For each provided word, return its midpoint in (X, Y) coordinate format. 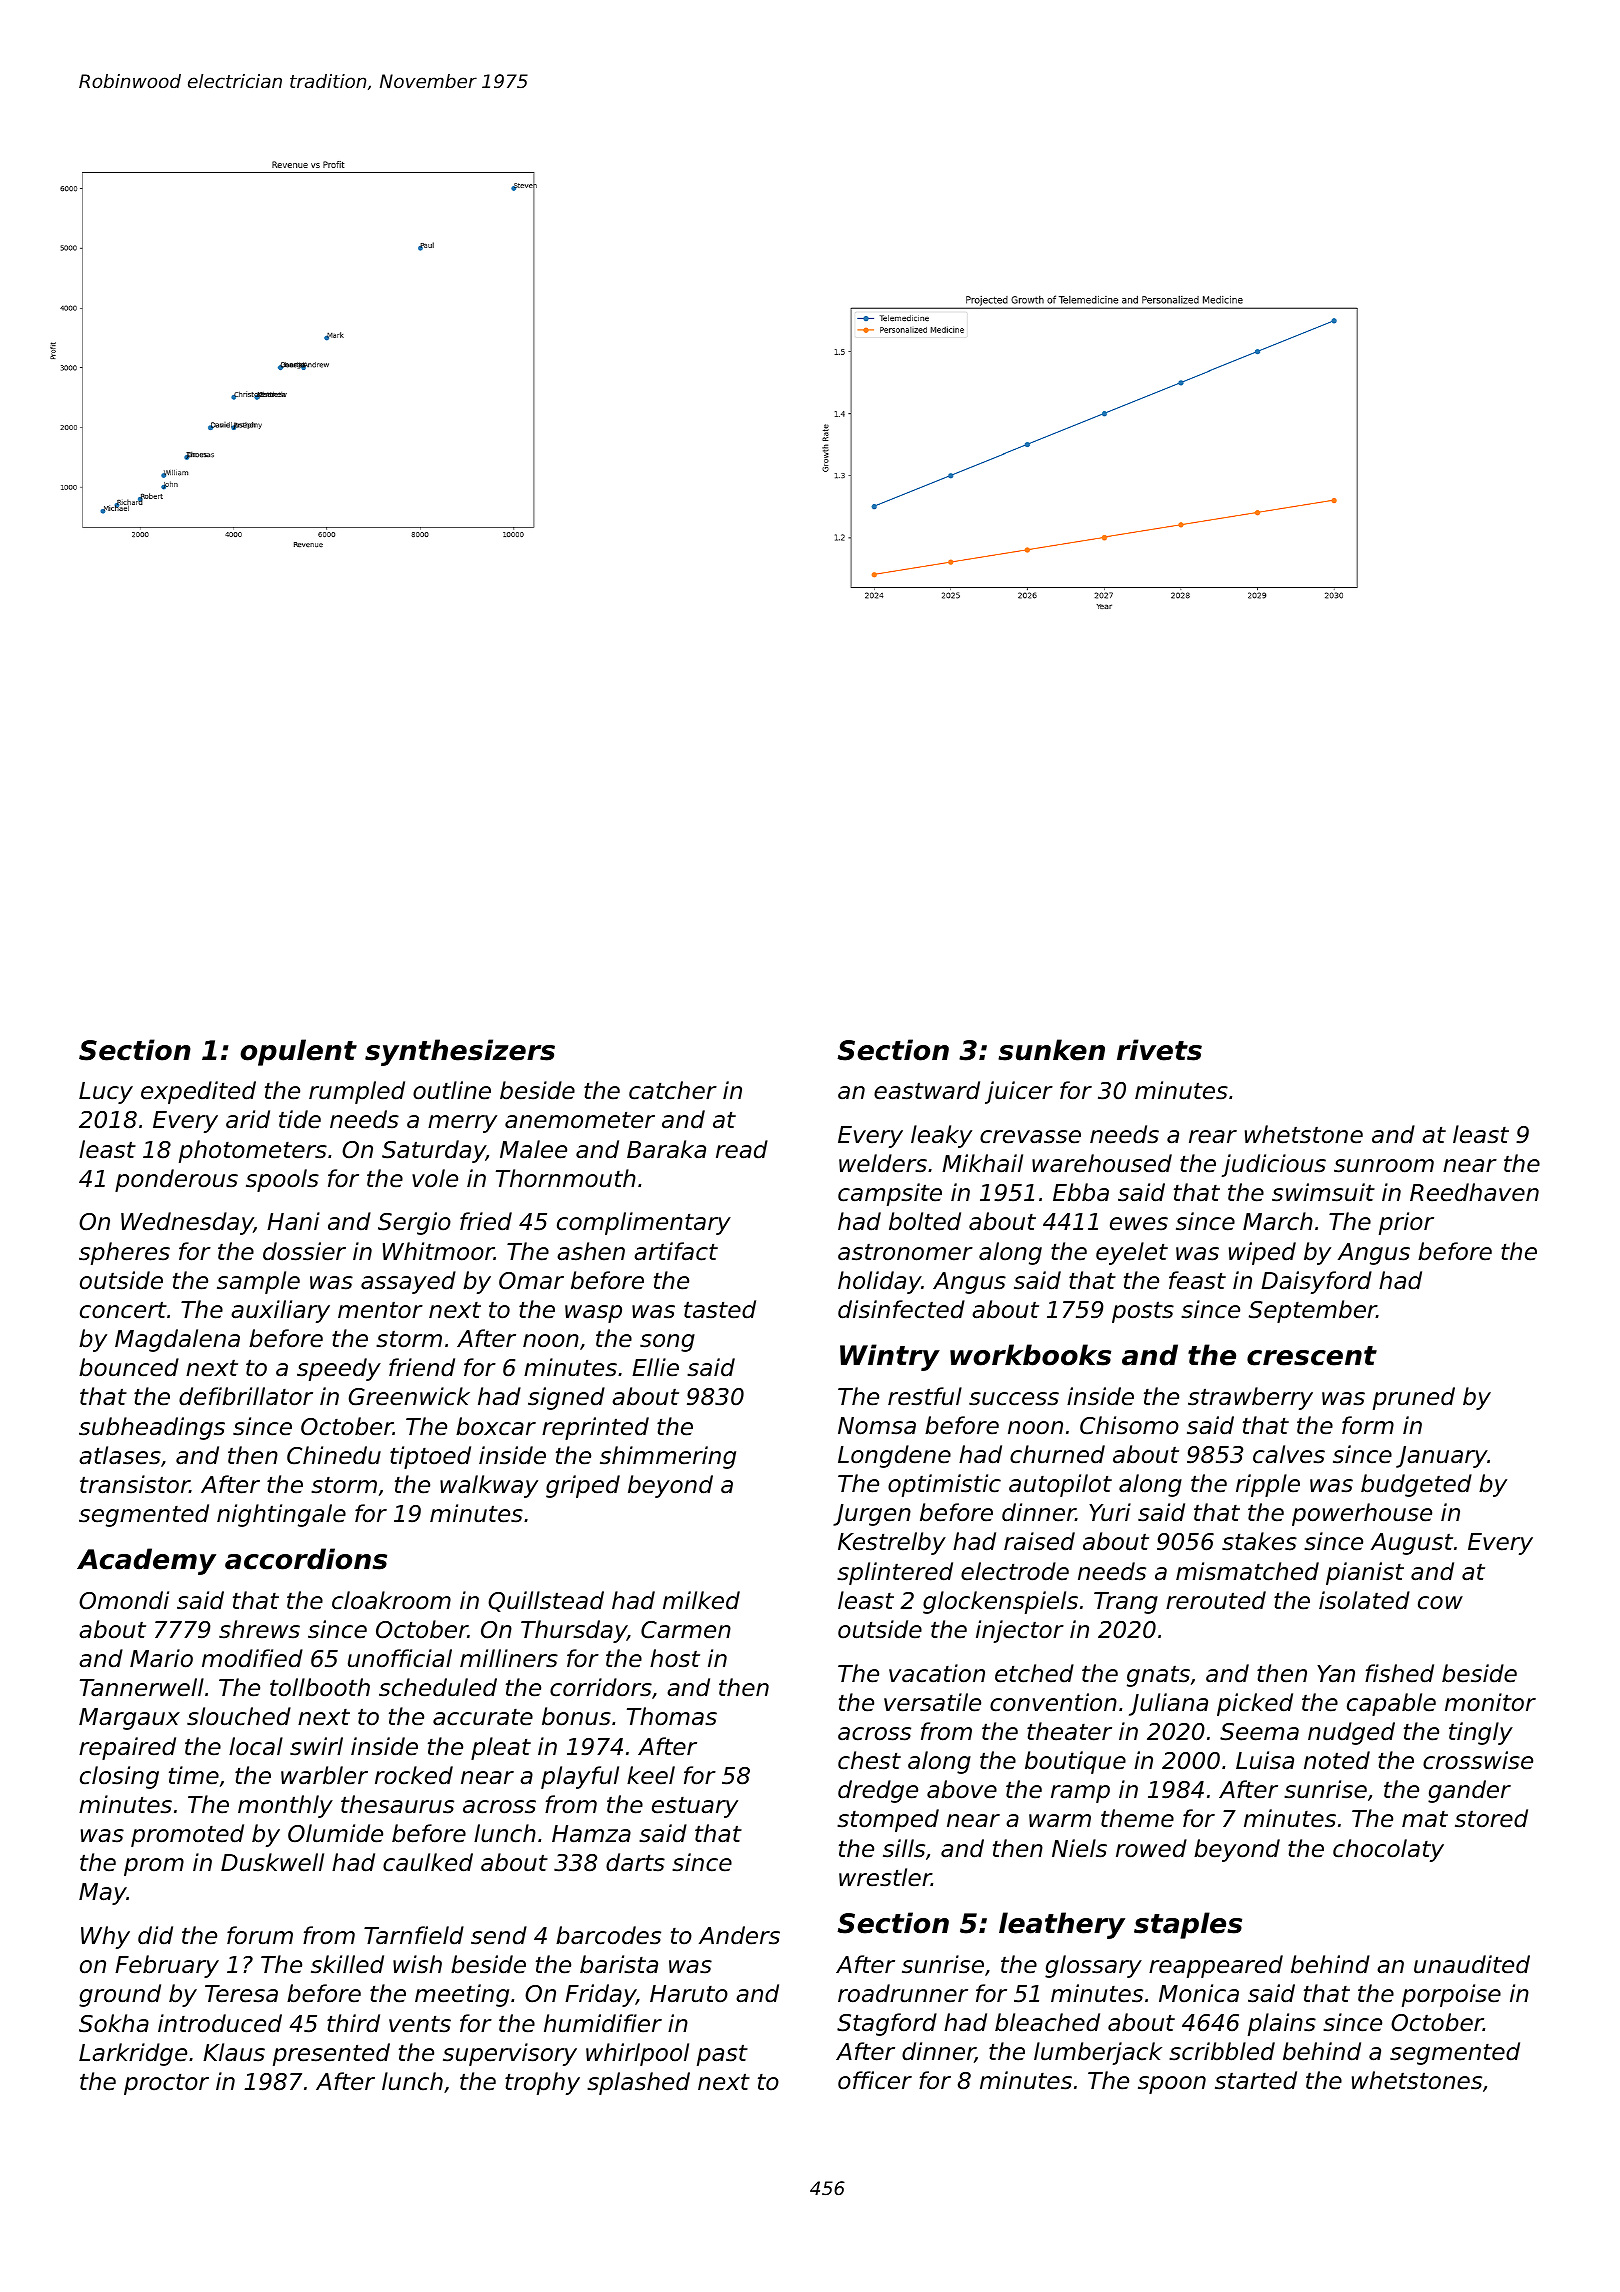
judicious (1274, 1165)
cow (1440, 1603)
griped (583, 1486)
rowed (1151, 1848)
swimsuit (1323, 1192)
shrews (259, 1629)
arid (248, 1119)
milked (701, 1600)
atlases (120, 1455)
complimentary (644, 1223)
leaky (941, 1136)
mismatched (1247, 1571)
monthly (285, 1806)
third (353, 2023)
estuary (695, 1807)
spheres (124, 1253)
